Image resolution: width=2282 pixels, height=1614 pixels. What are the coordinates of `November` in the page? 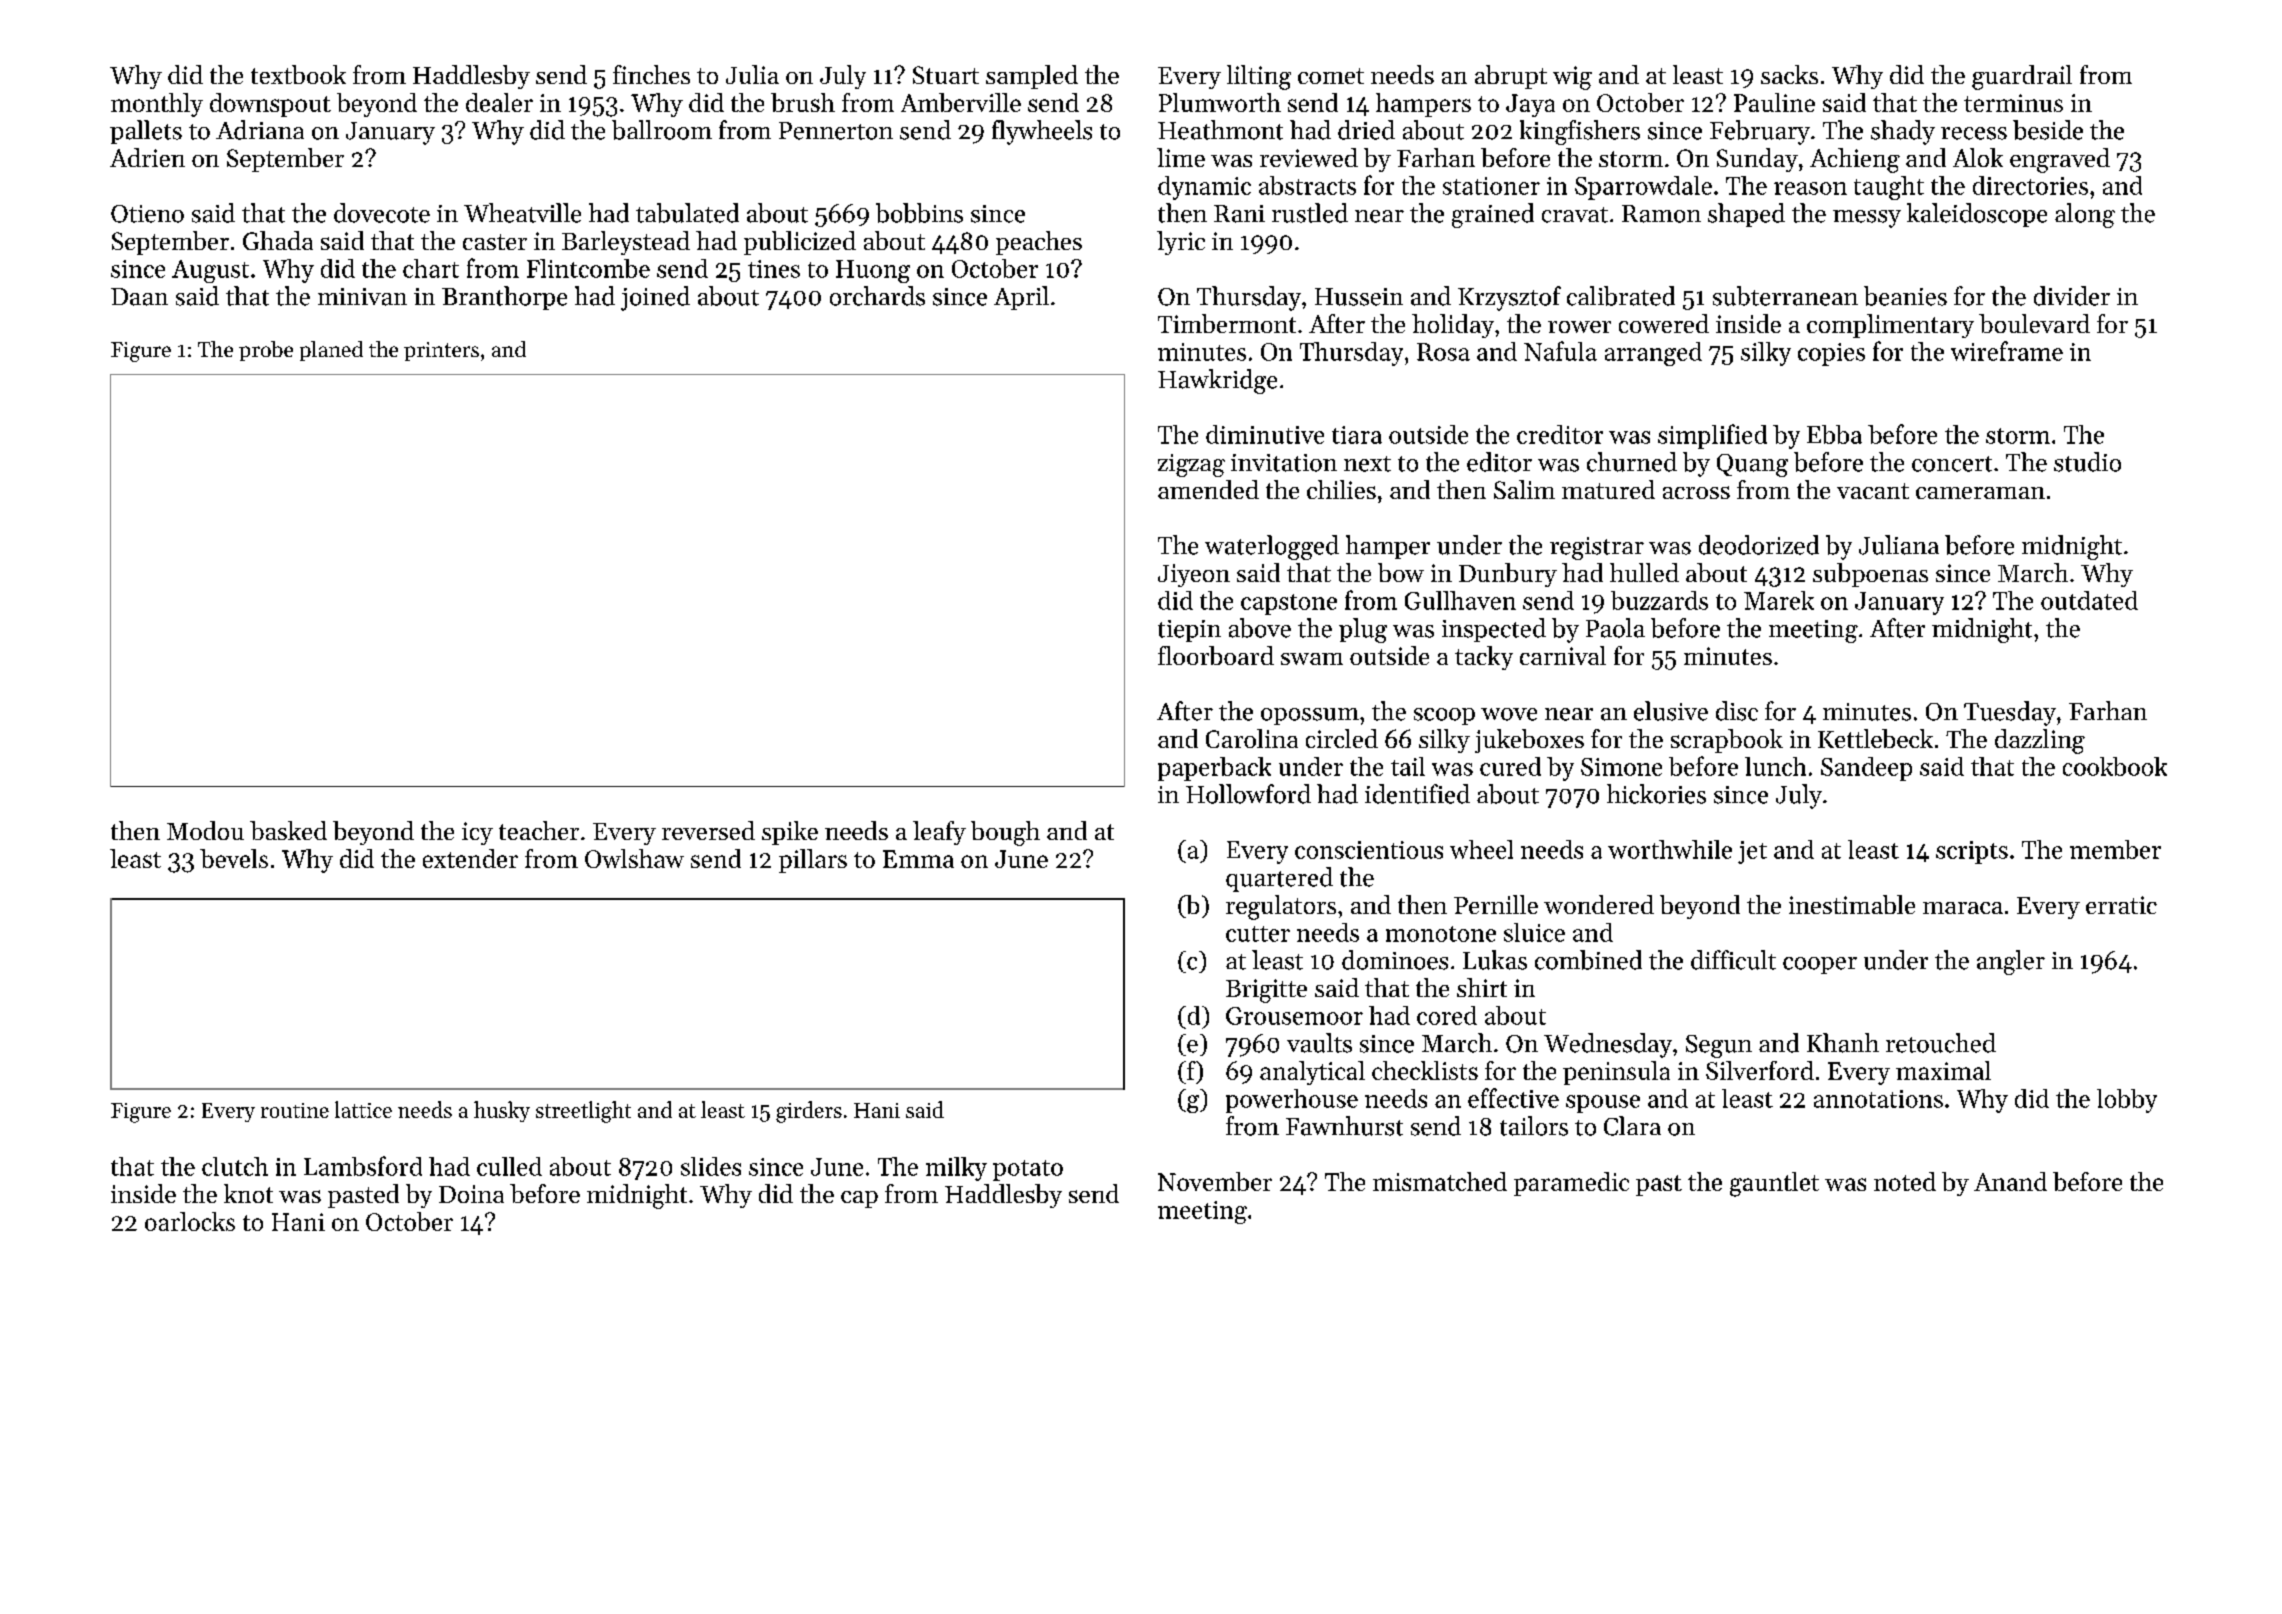 It's located at (1215, 1181).
